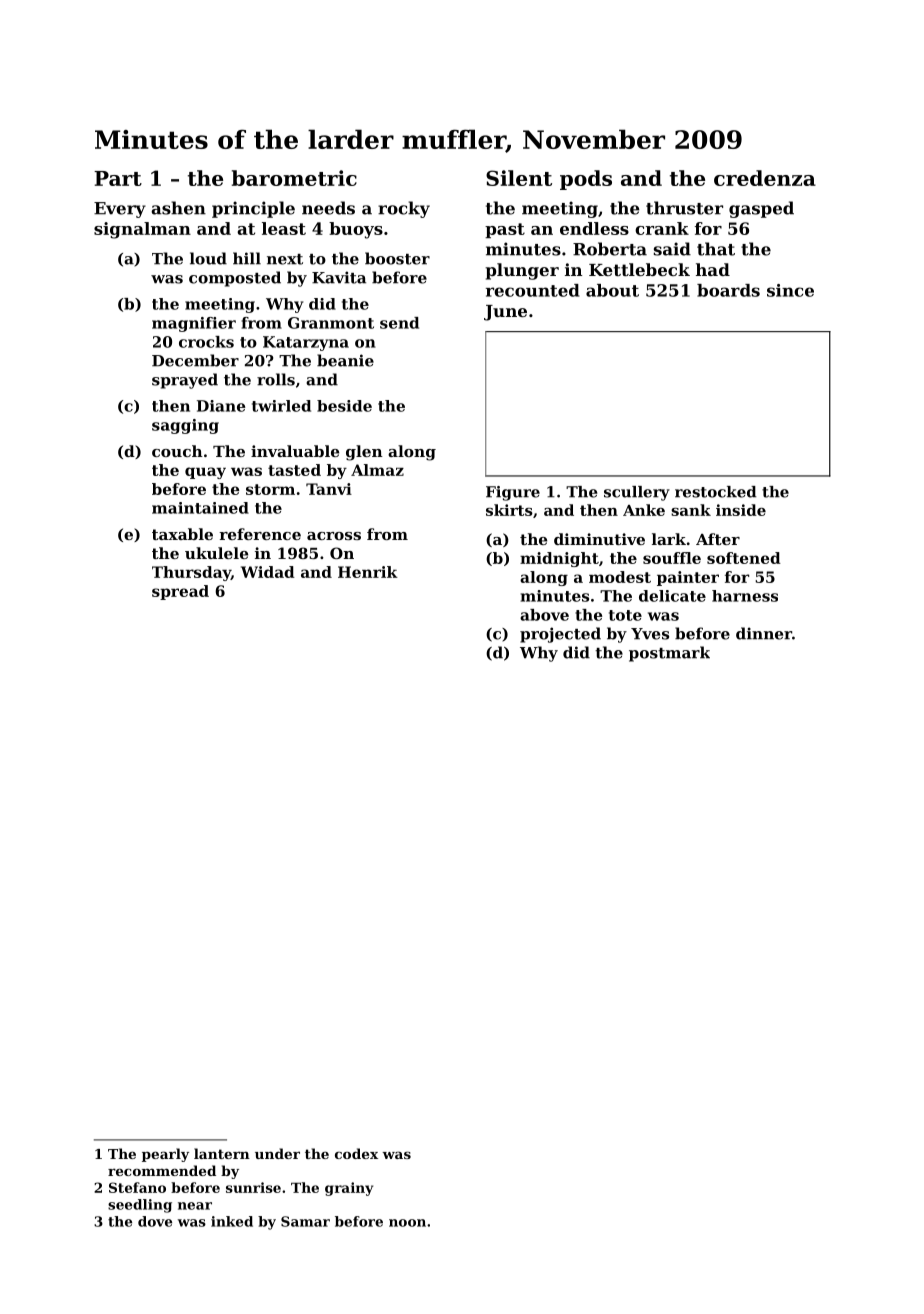 The height and width of the screenshot is (1314, 924). What do you see at coordinates (180, 592) in the screenshot?
I see `spread` at bounding box center [180, 592].
